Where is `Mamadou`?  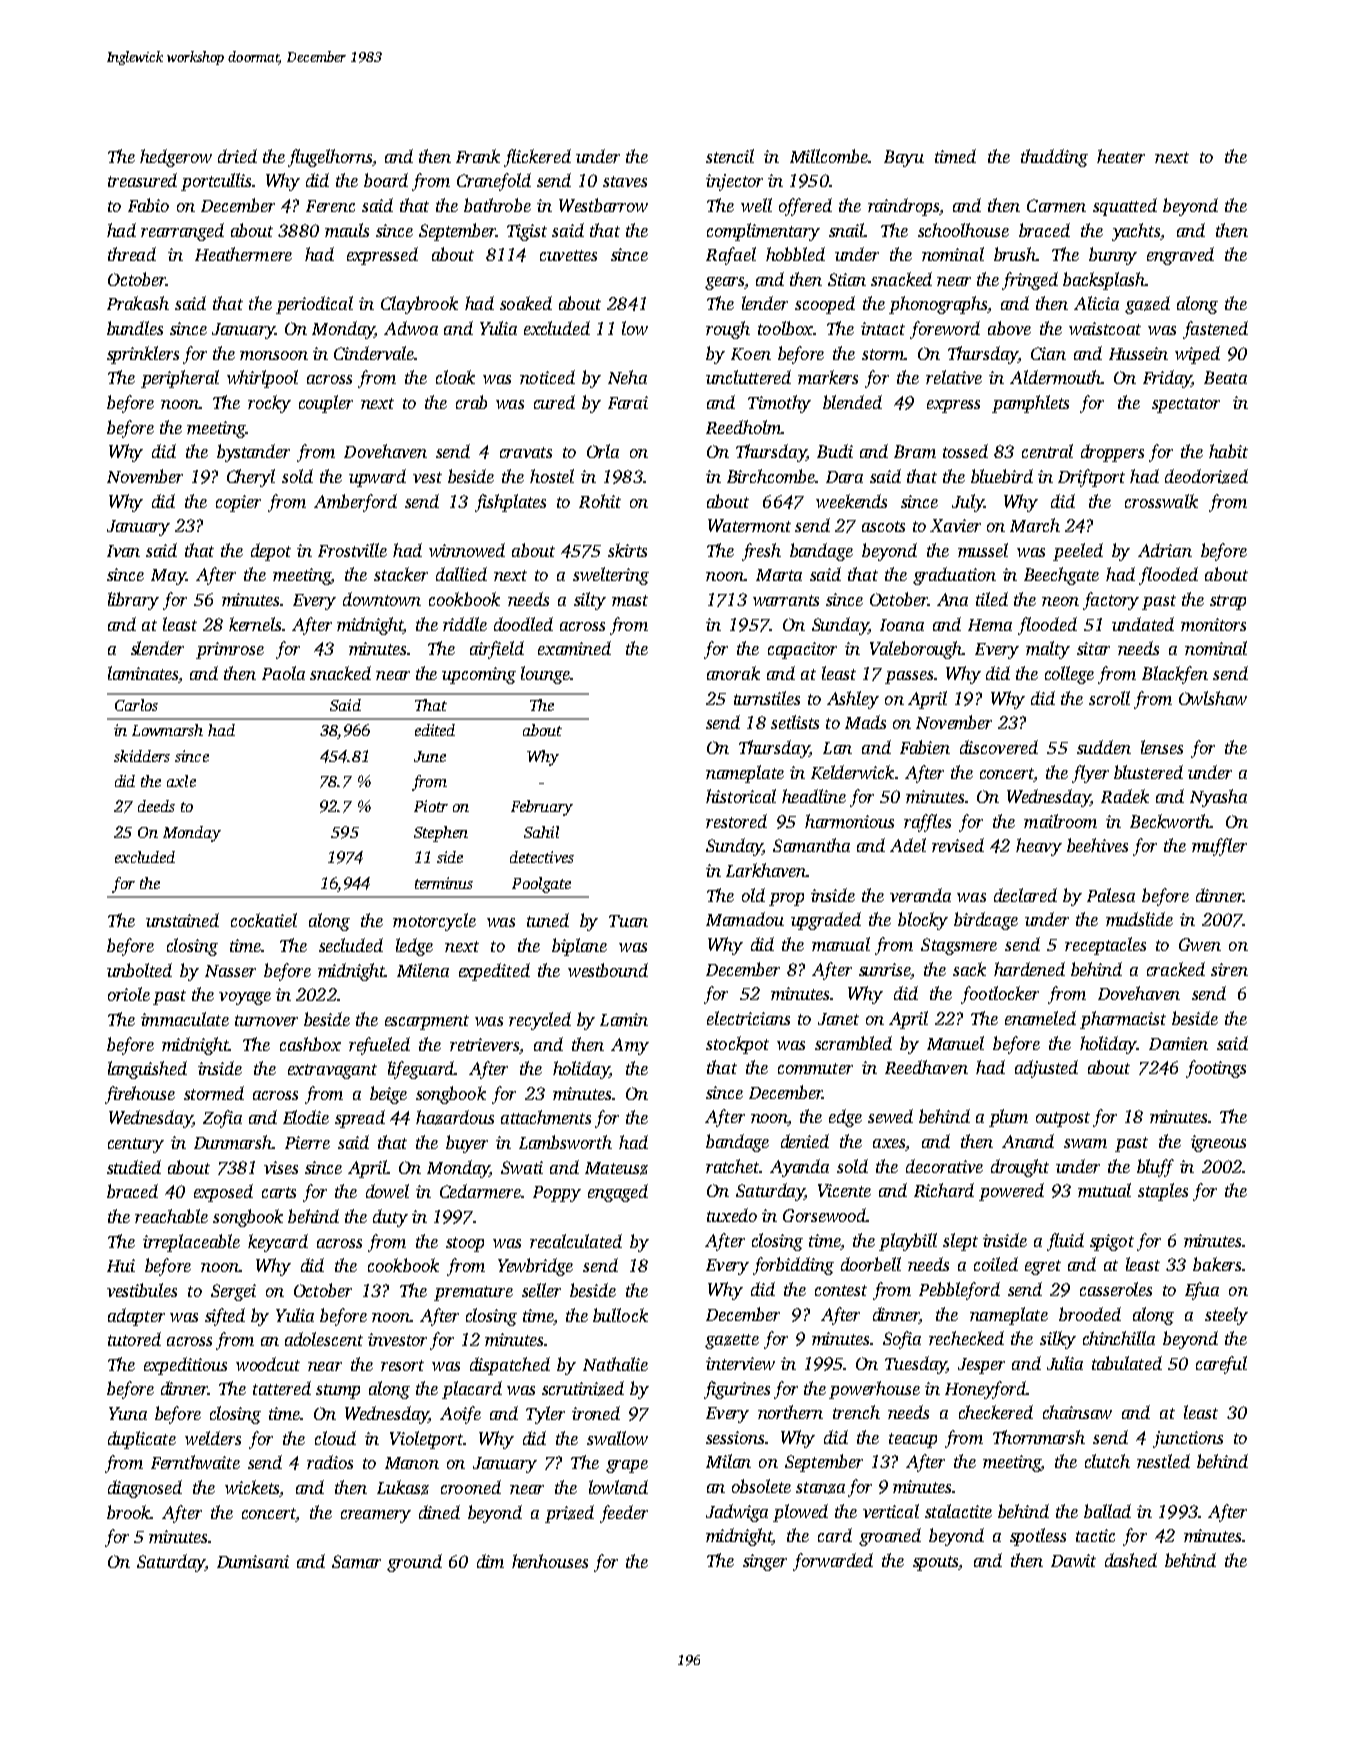 Mamadou is located at coordinates (745, 919).
